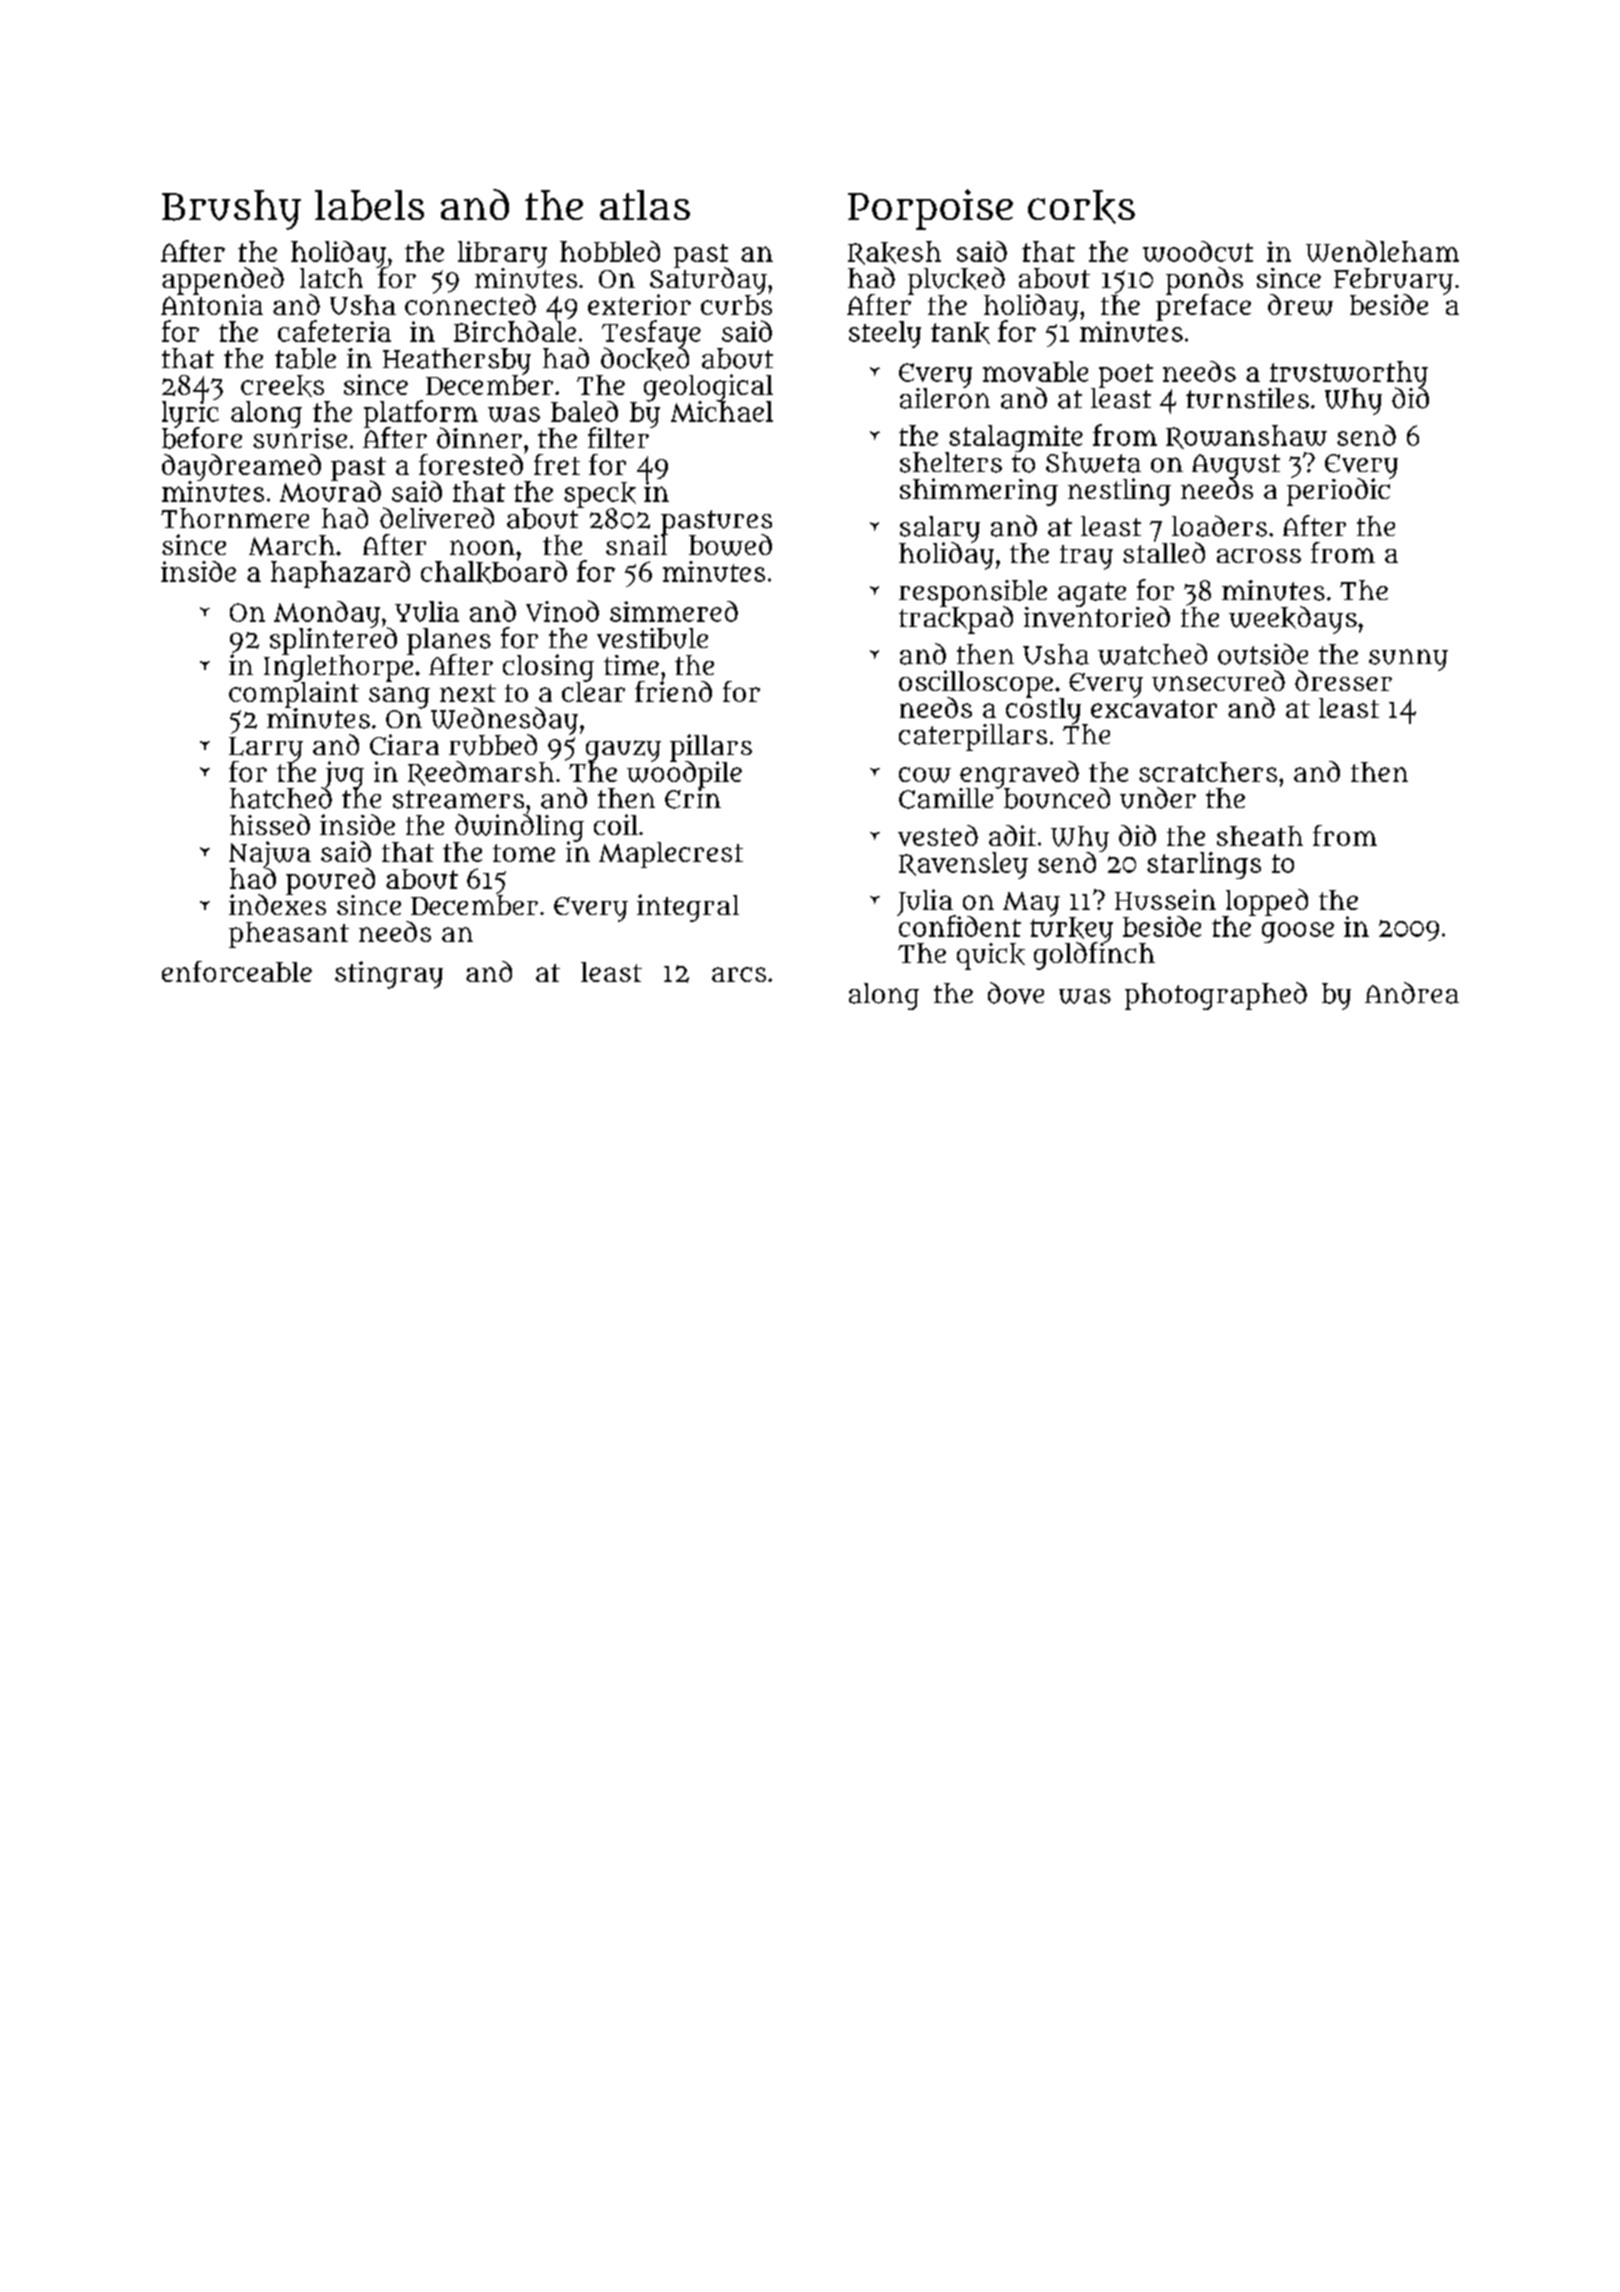 This image has width=1620, height=2292. I want to click on scratchers, so click(1208, 772).
